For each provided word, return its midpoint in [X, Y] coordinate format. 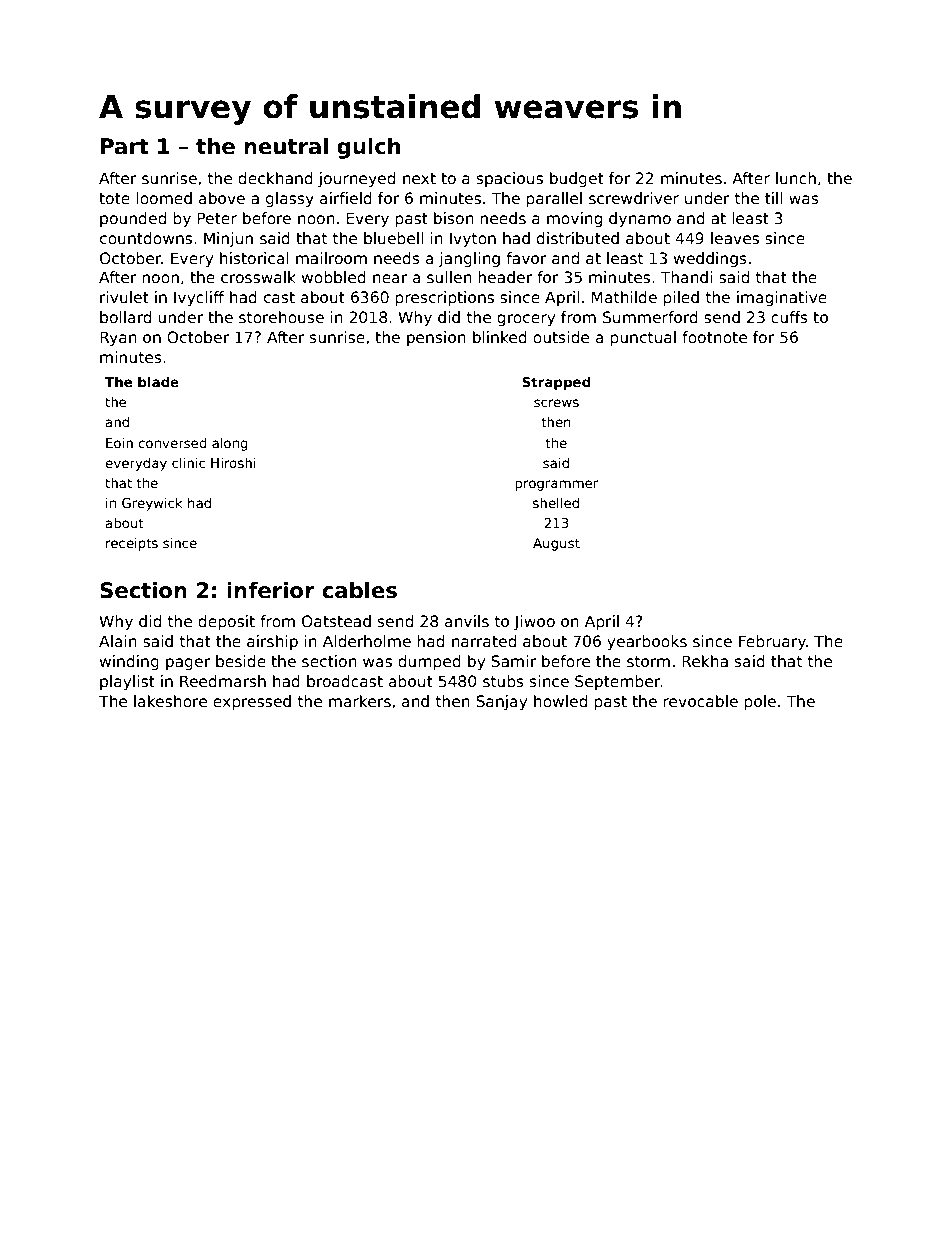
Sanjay [501, 702]
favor [526, 258]
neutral [286, 146]
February [772, 642]
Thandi [686, 277]
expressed [252, 702]
